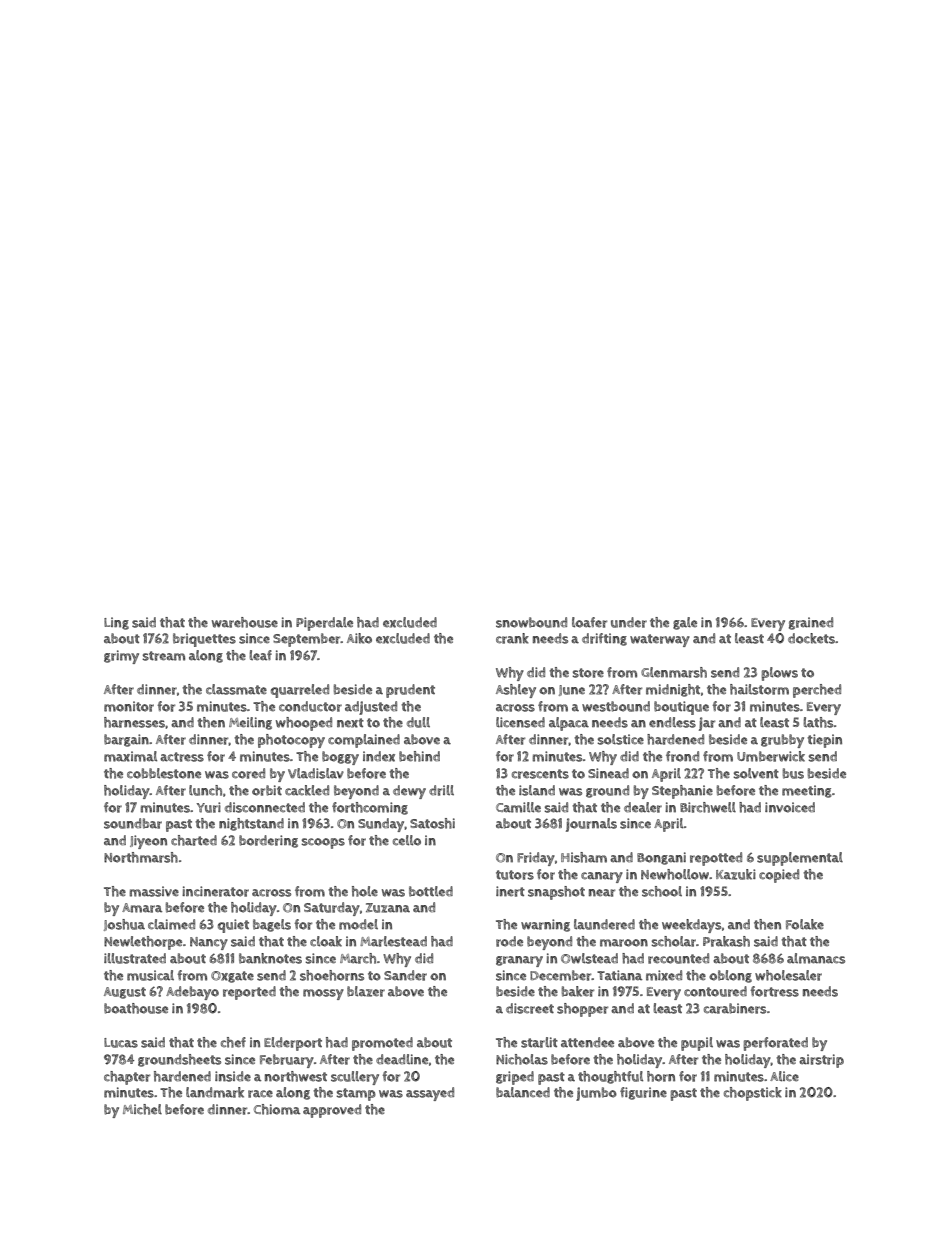  I want to click on reported, so click(249, 993).
